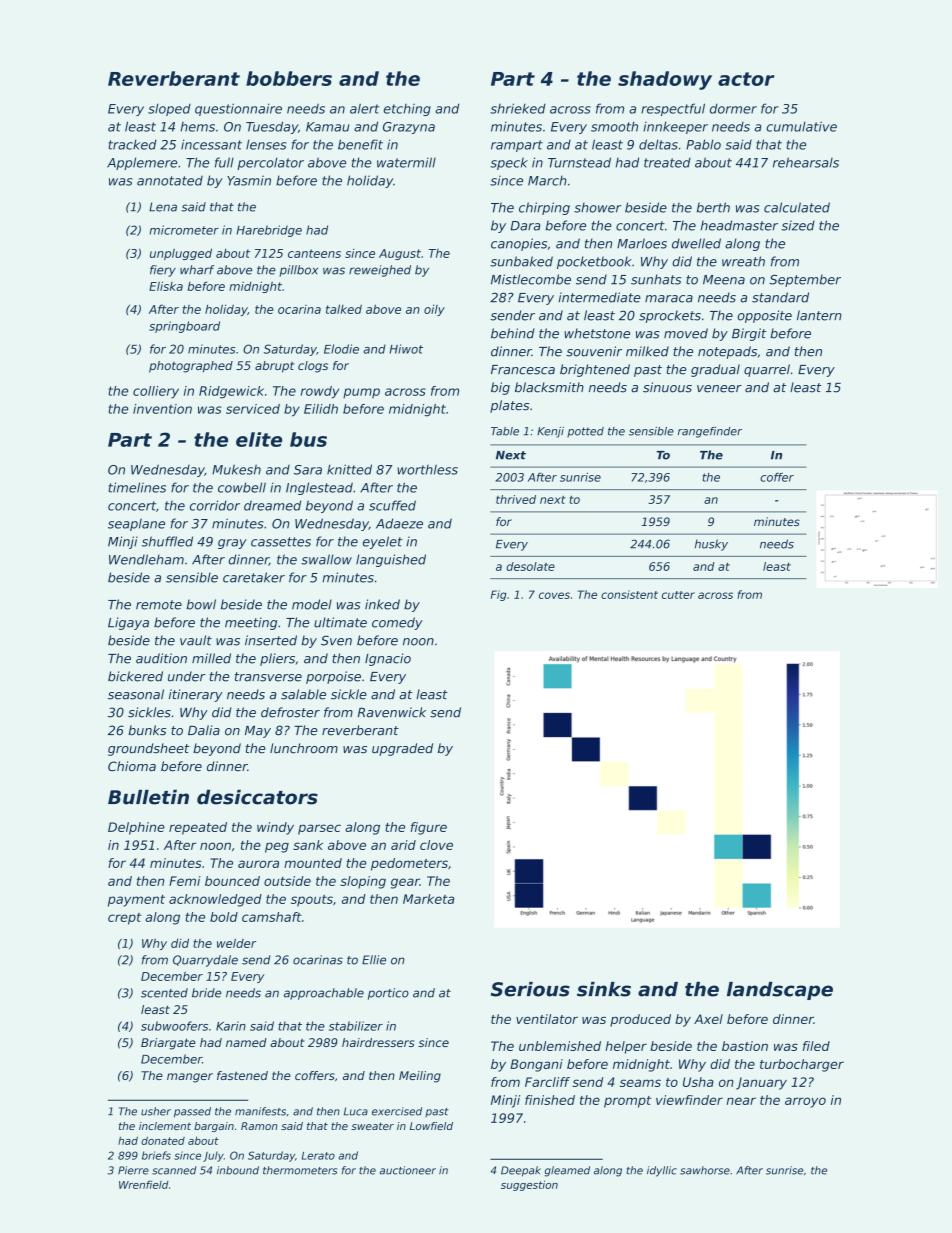  What do you see at coordinates (136, 694) in the image?
I see `seasonal` at bounding box center [136, 694].
